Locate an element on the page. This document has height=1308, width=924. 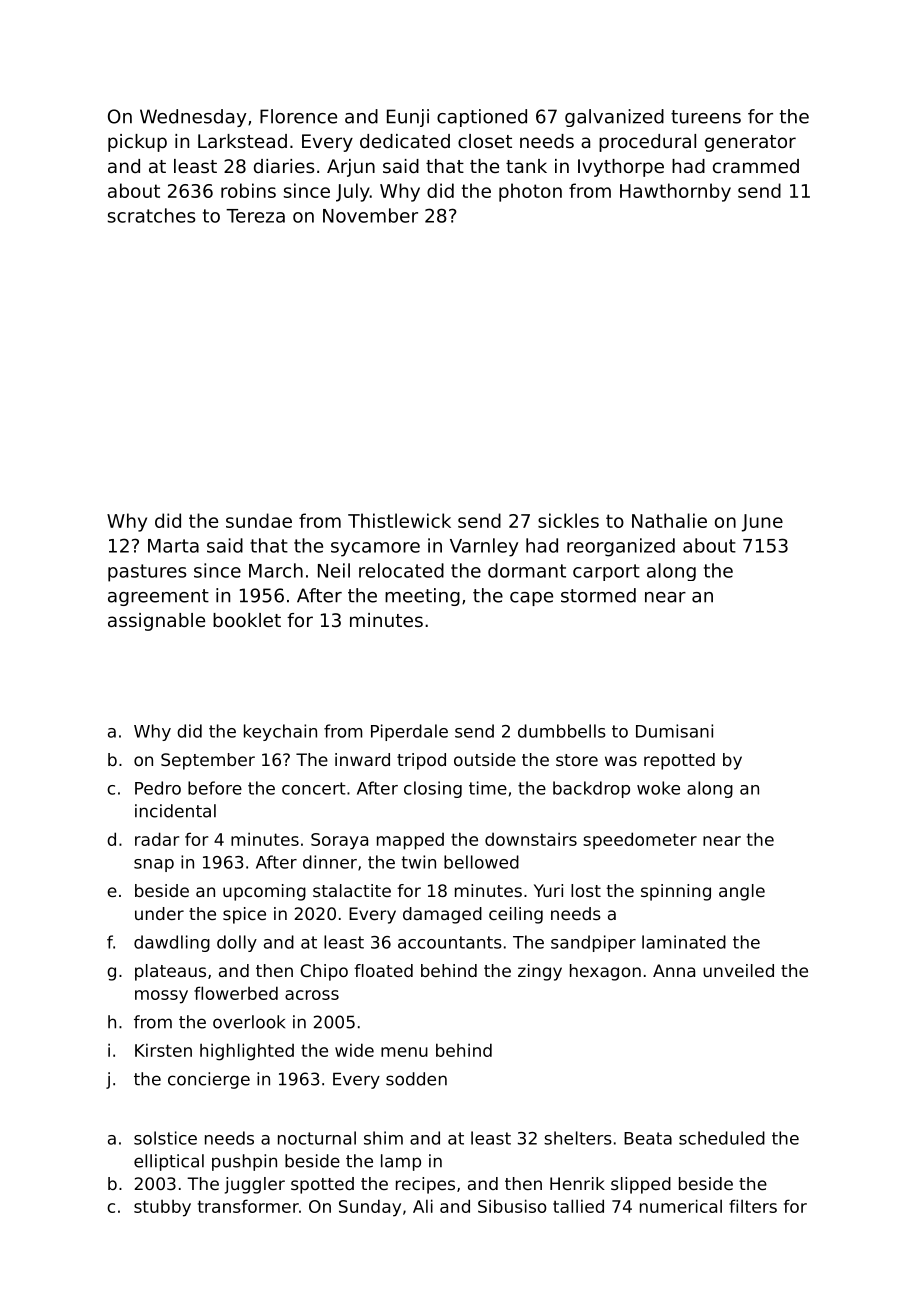
assignable is located at coordinates (156, 622).
